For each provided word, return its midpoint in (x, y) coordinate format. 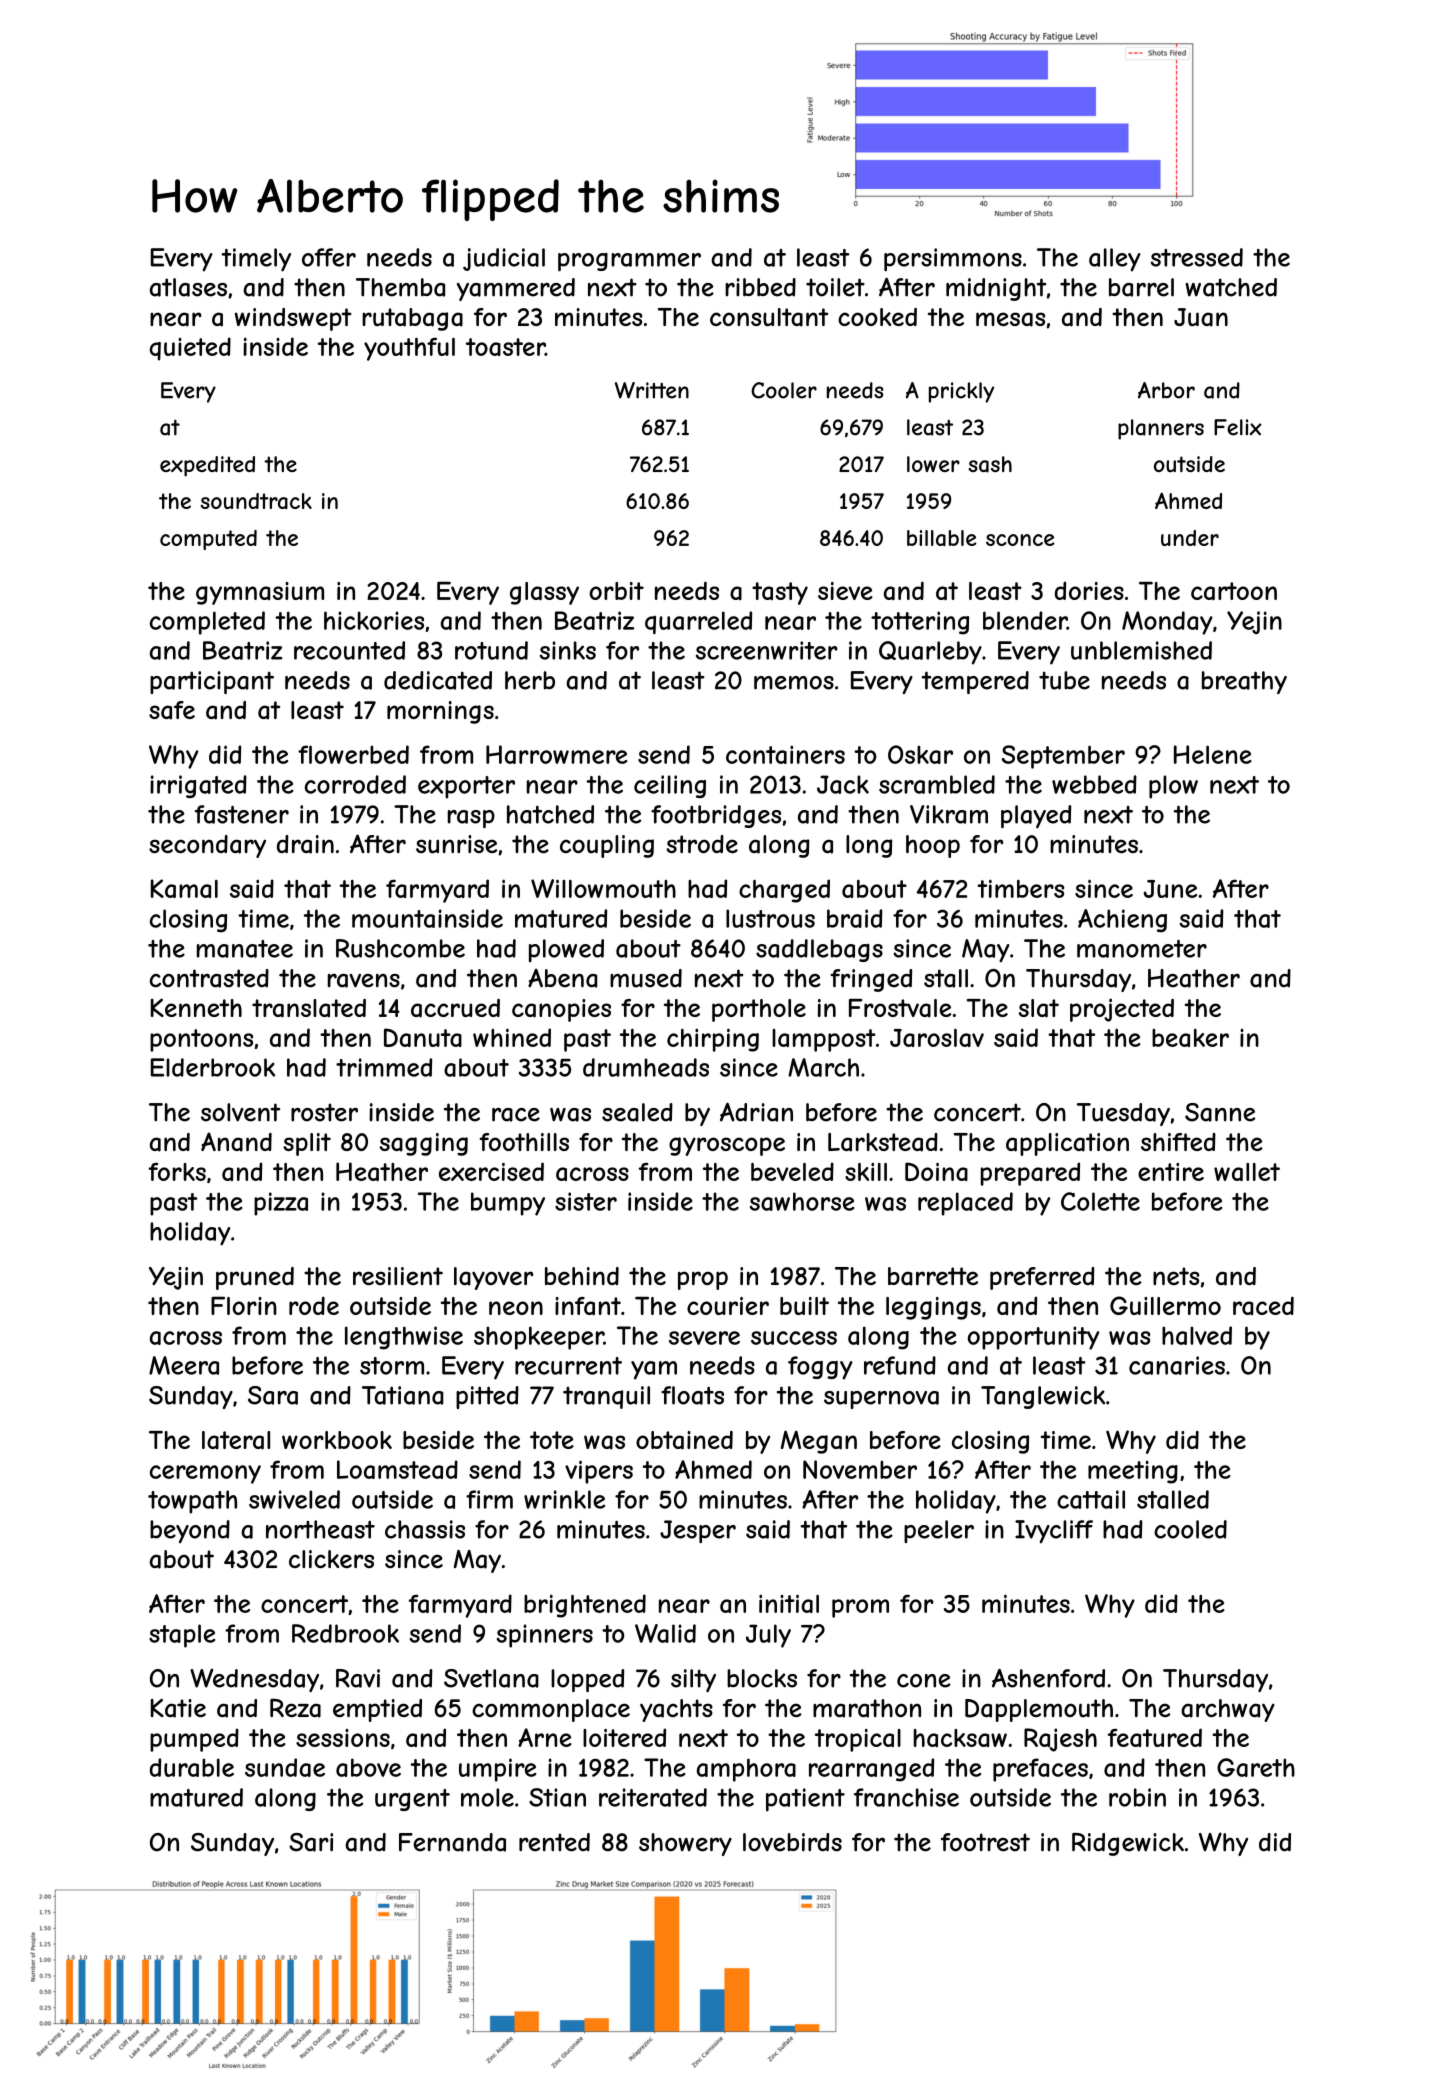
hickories (374, 620)
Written (652, 390)
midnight (996, 289)
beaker (1190, 1038)
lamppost (824, 1040)
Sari (311, 1842)
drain (305, 844)
